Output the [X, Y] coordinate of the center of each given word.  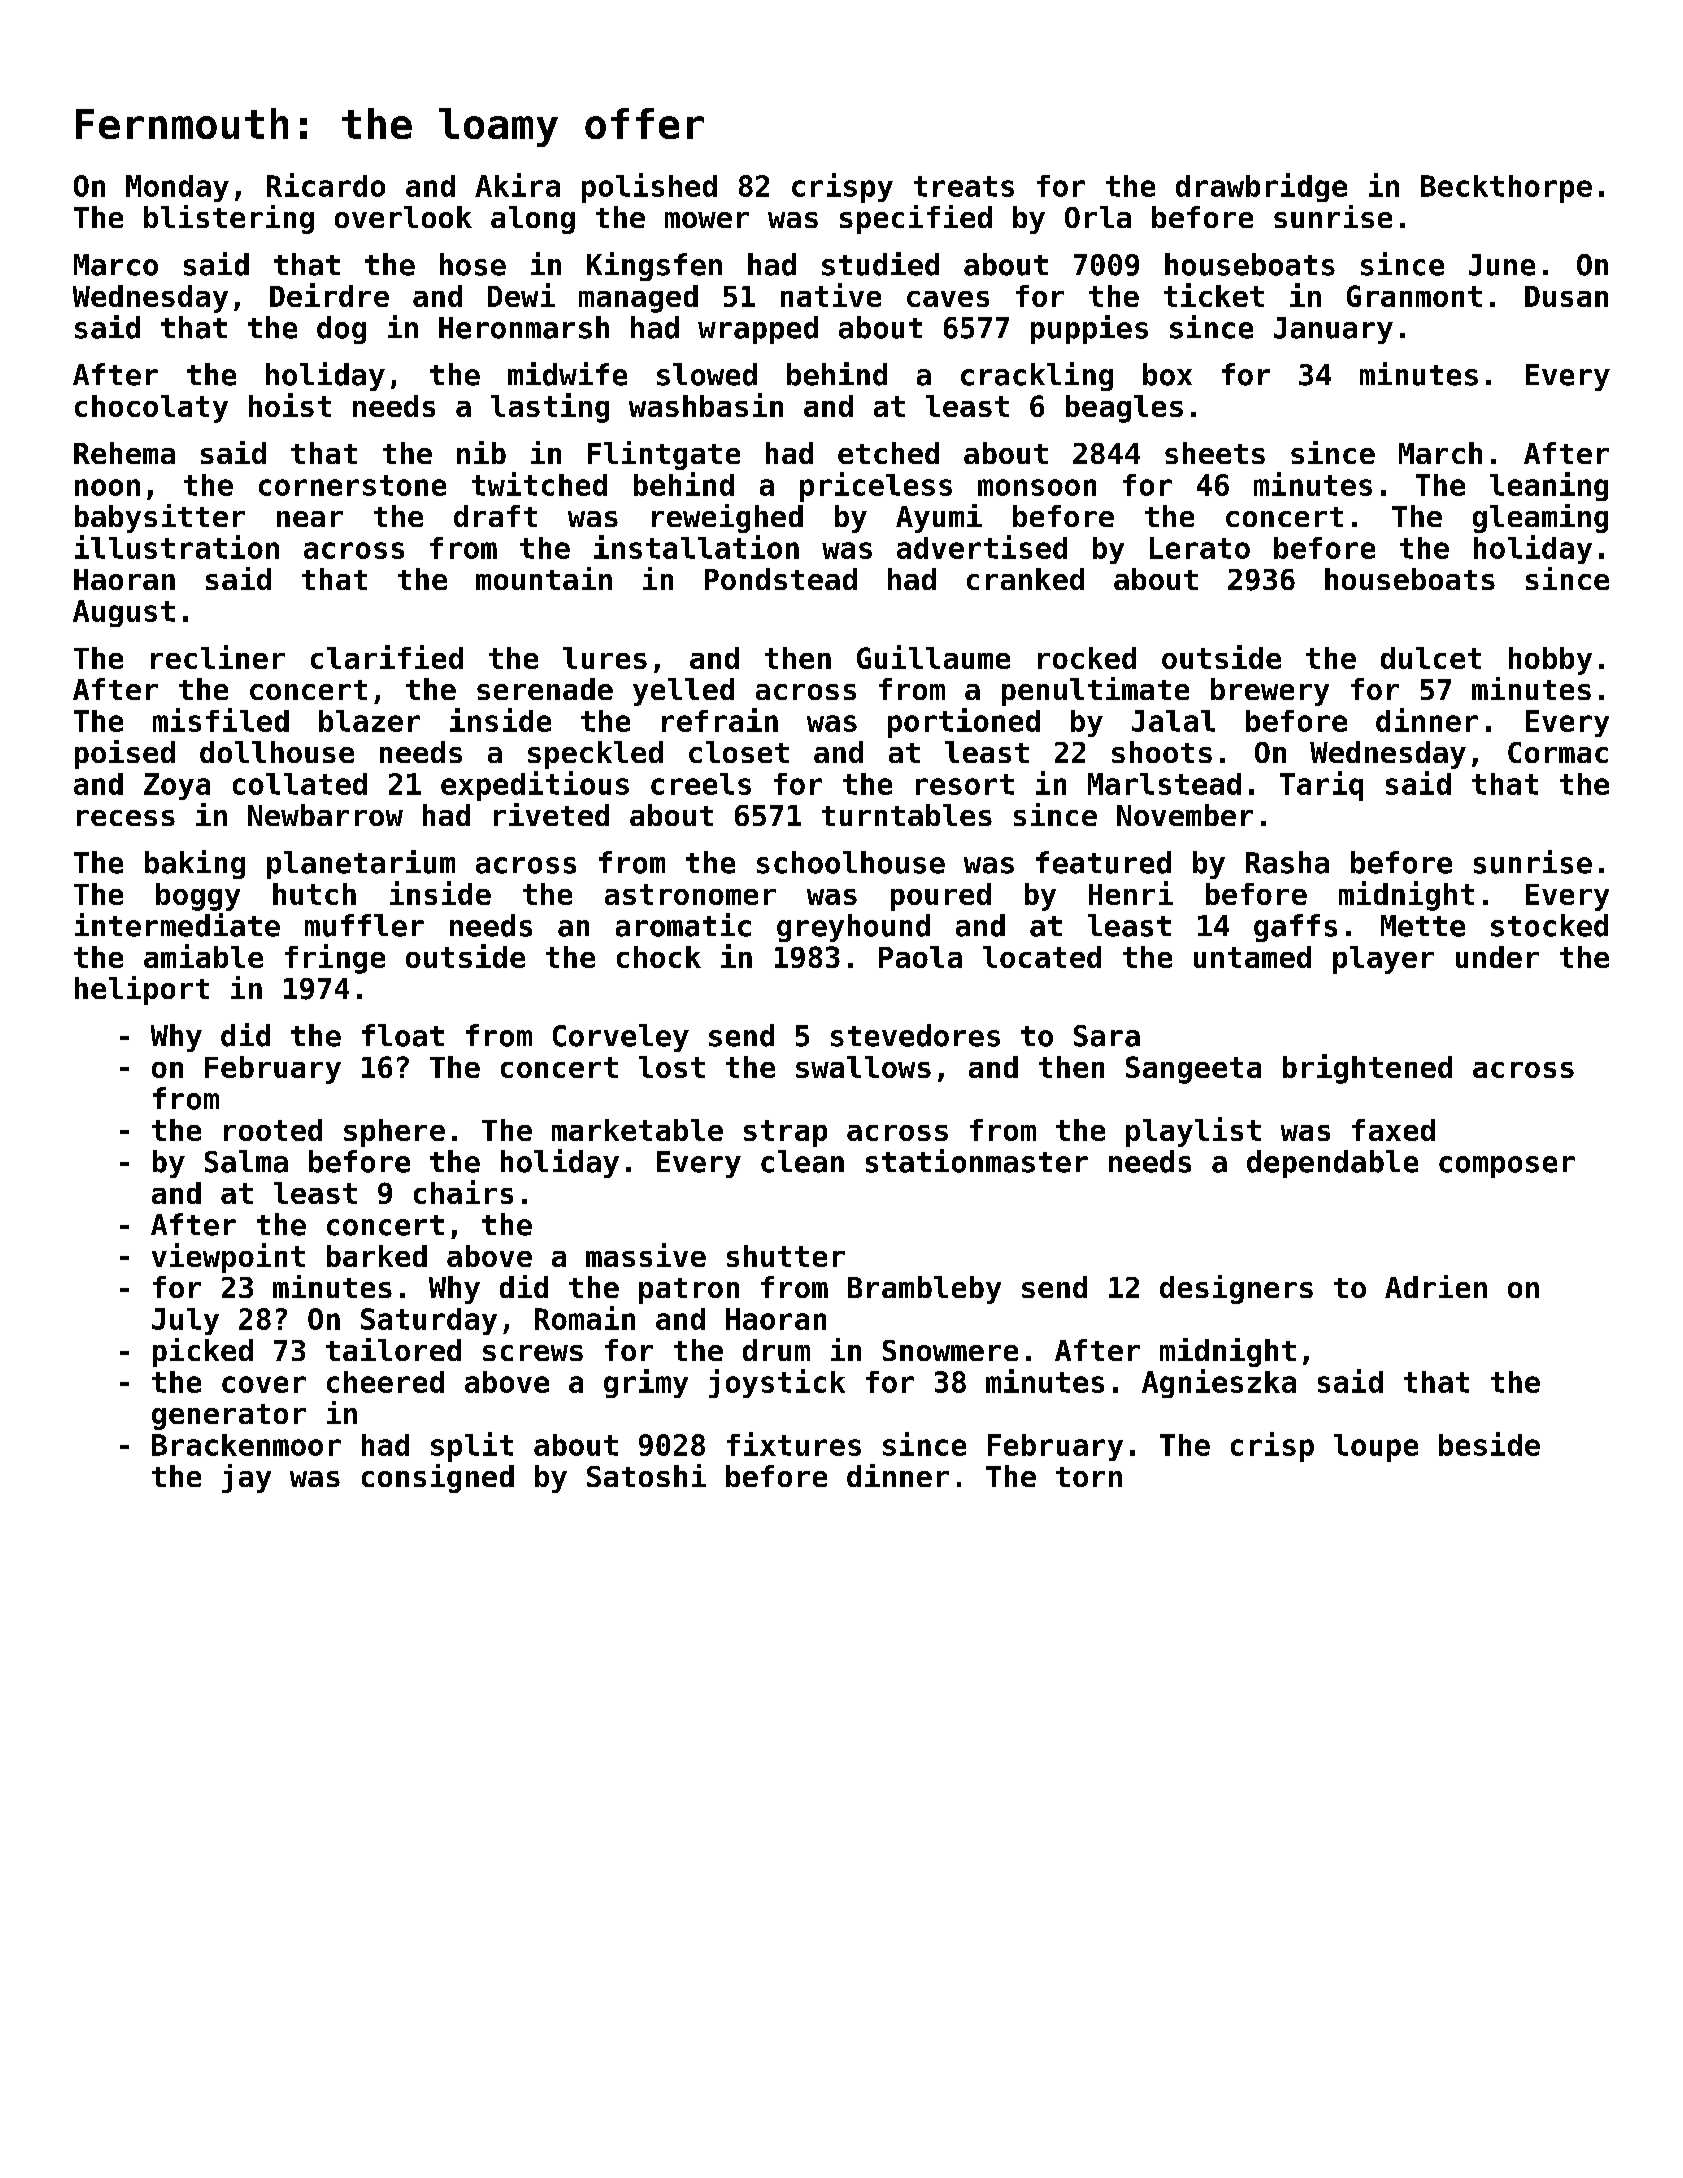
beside [1489, 1444]
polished [649, 188]
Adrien [1436, 1286]
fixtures [794, 1444]
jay [246, 1478]
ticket [1214, 295]
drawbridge [1261, 187]
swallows [863, 1067]
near [310, 519]
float [403, 1035]
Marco [116, 265]
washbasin [706, 405]
